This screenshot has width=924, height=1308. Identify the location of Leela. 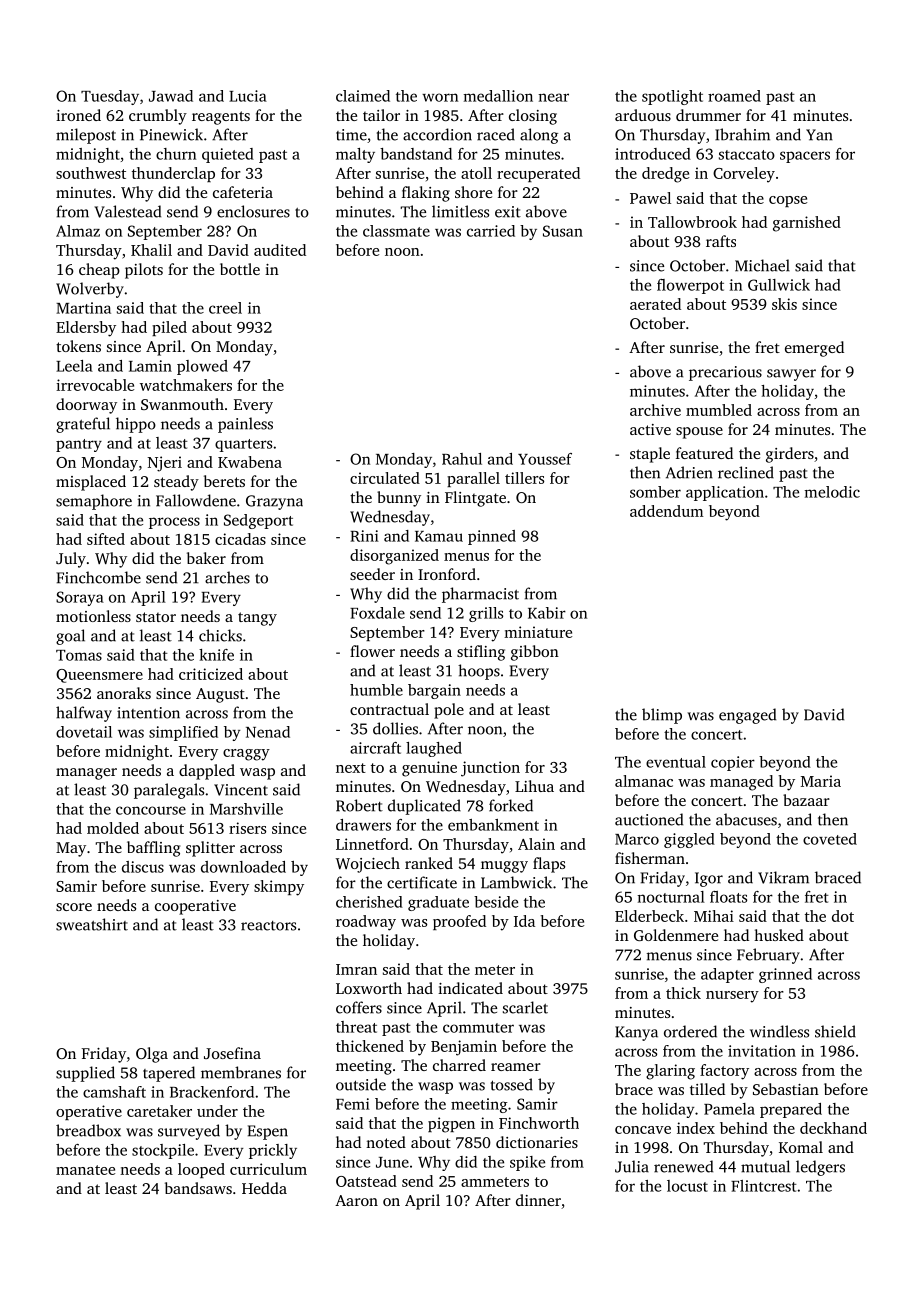
(74, 366).
